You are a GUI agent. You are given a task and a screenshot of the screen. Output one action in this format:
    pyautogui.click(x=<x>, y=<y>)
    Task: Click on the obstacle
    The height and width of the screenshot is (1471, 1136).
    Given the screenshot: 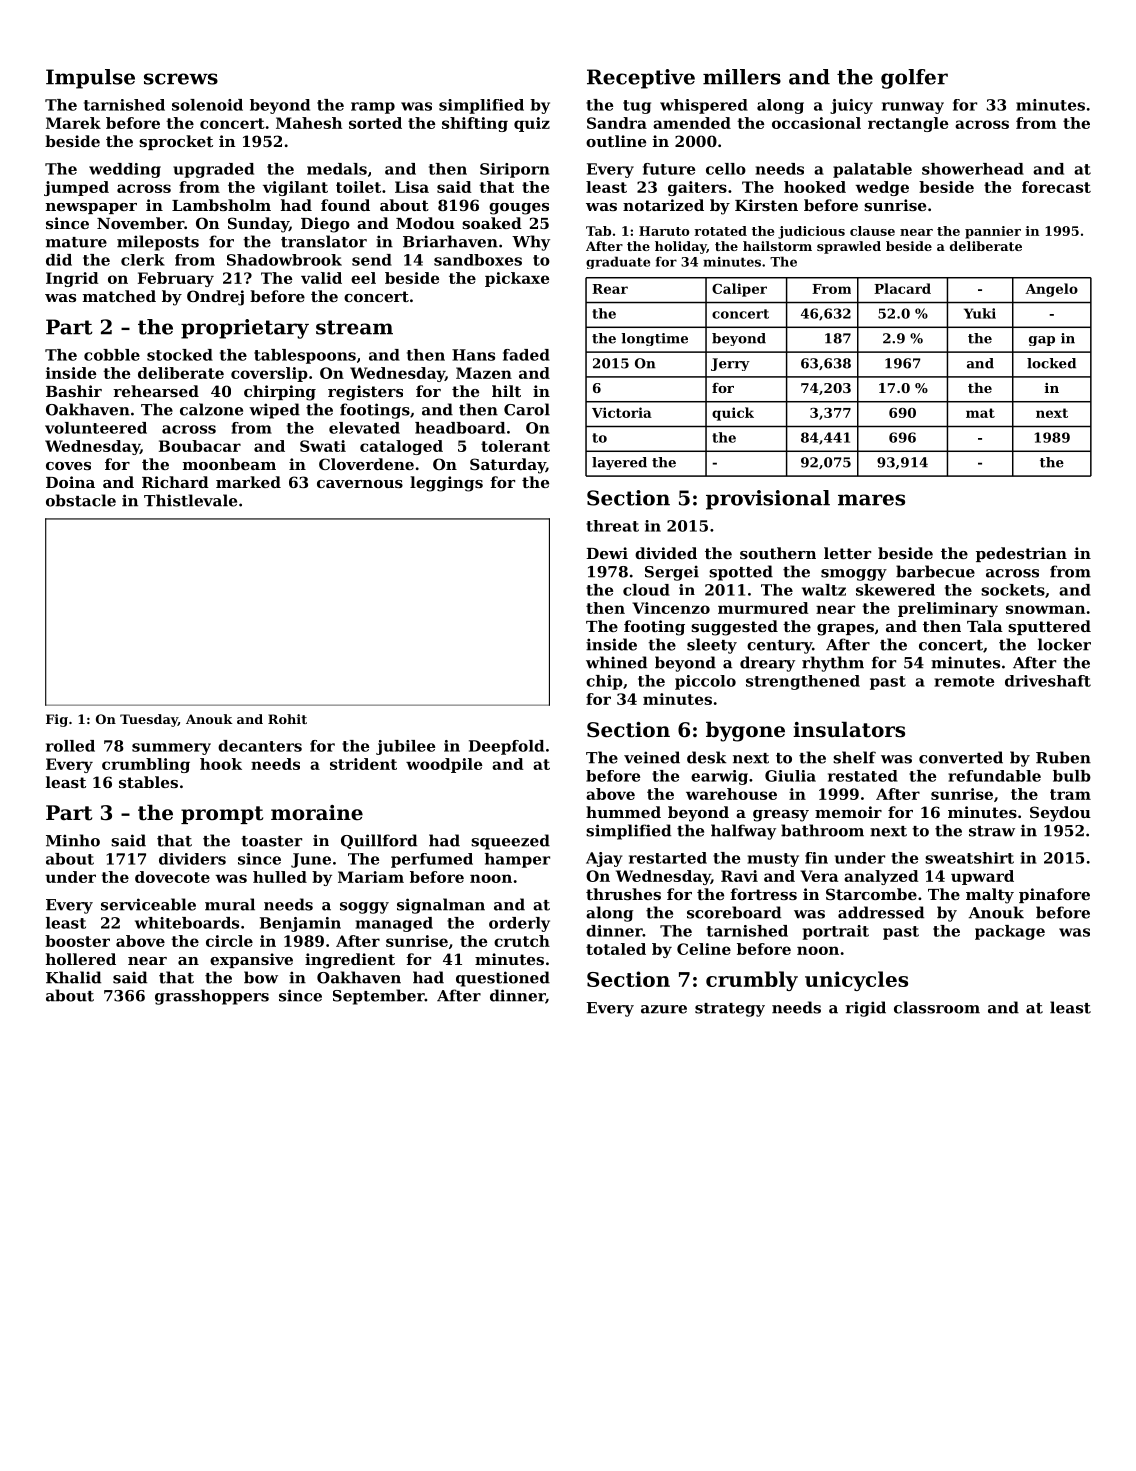 What is the action you would take?
    pyautogui.click(x=81, y=500)
